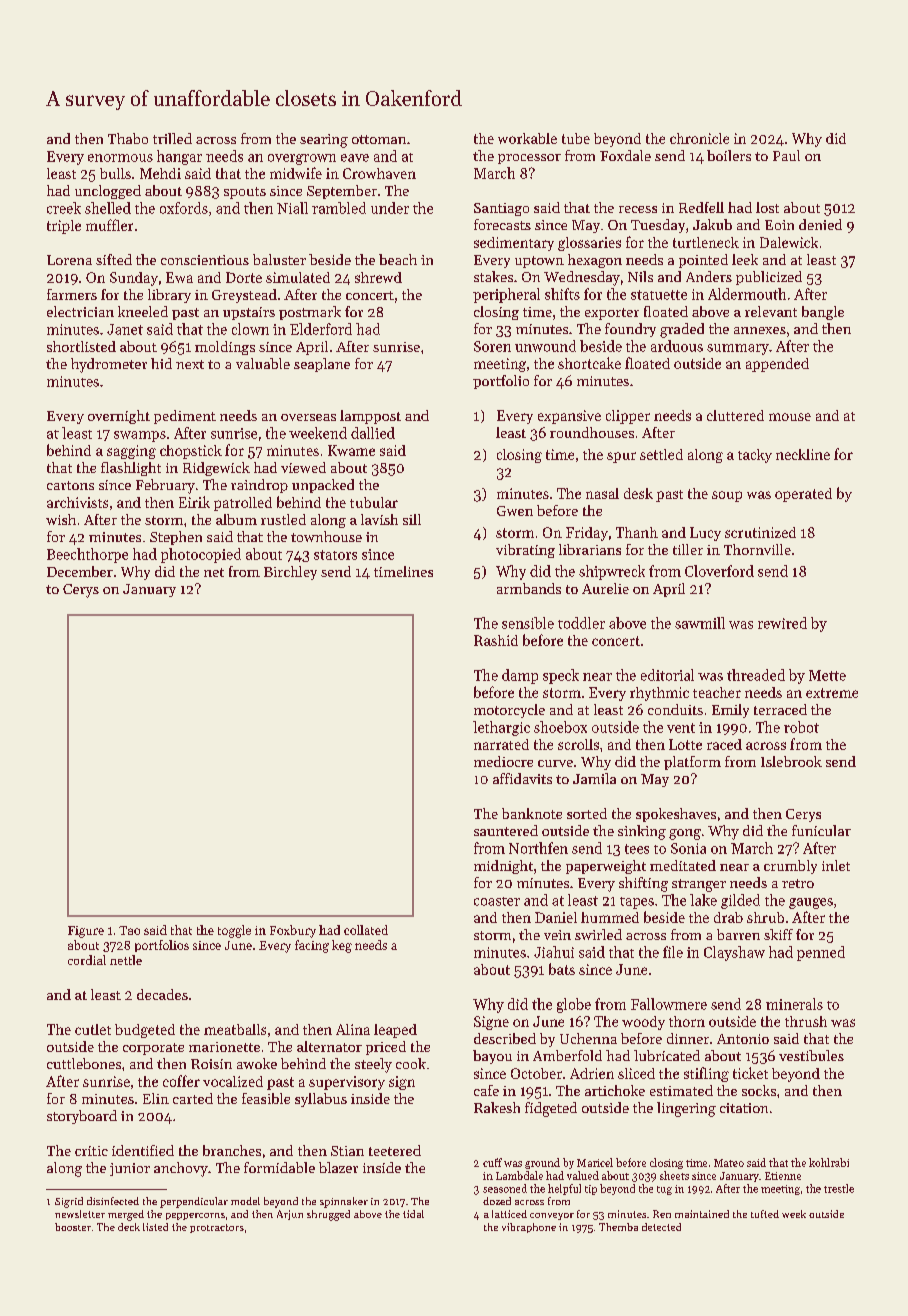 The image size is (908, 1316). I want to click on Sonia, so click(688, 848).
